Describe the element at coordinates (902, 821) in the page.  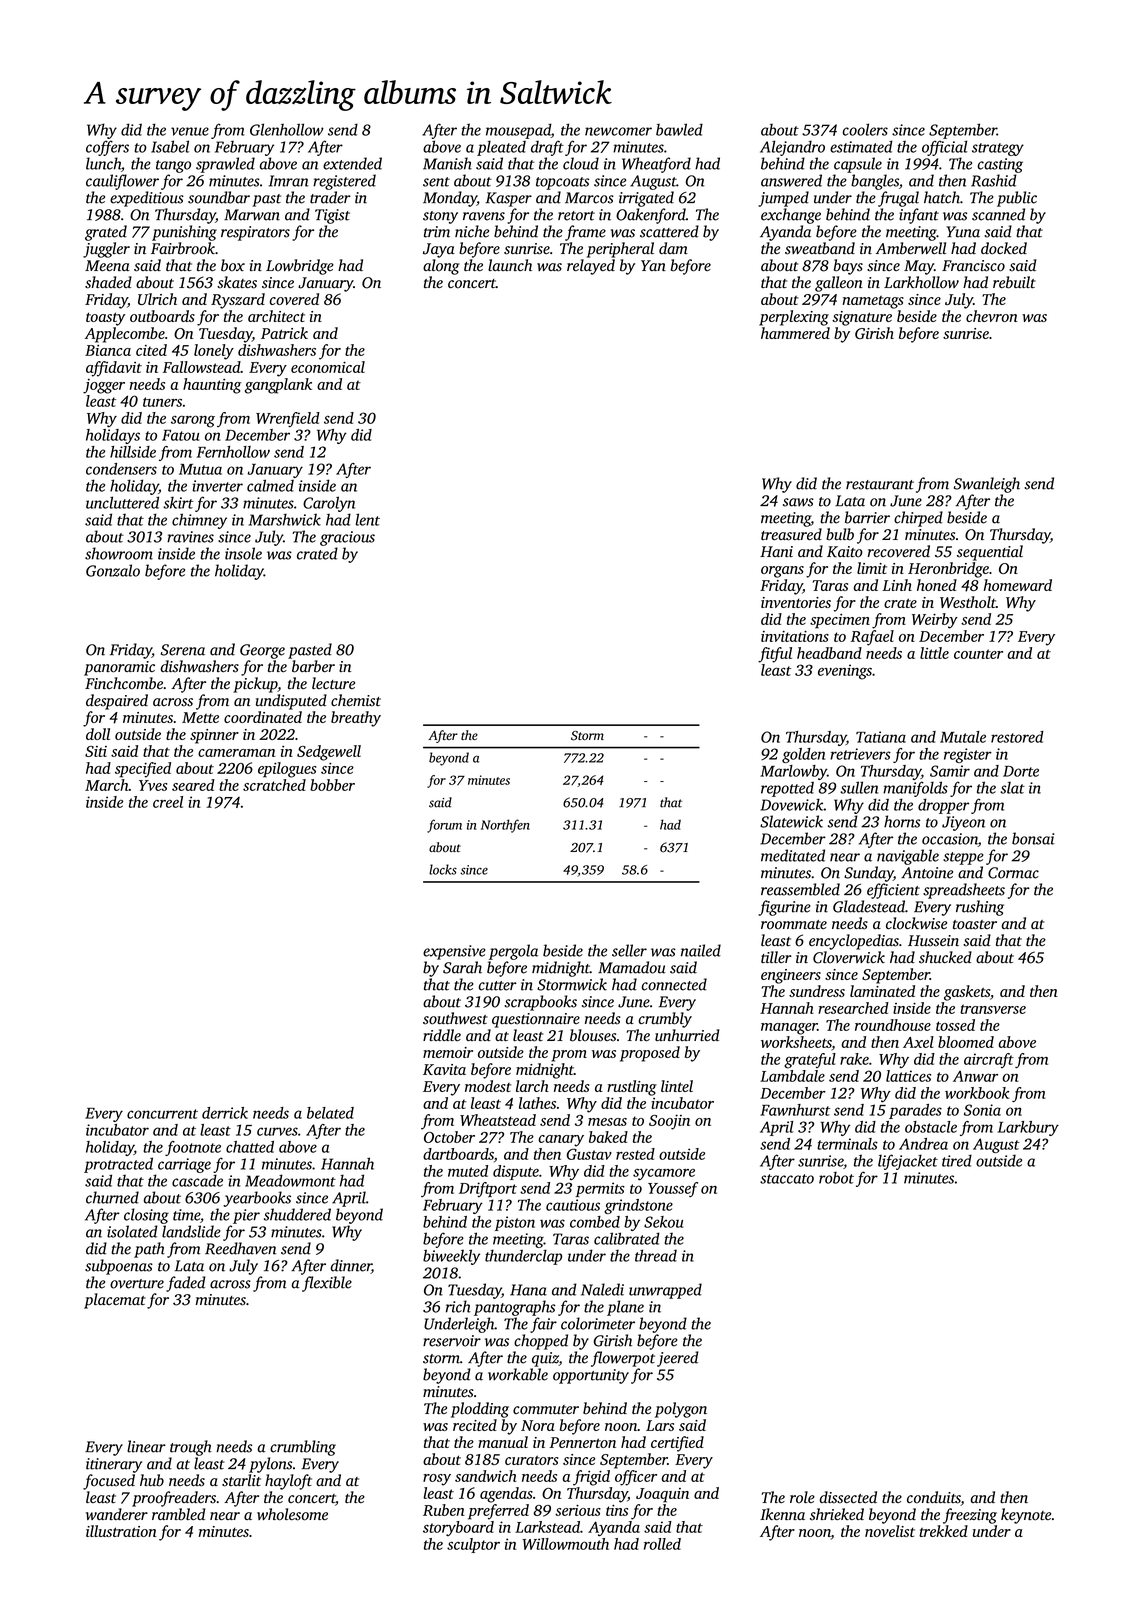
I see `horns` at that location.
